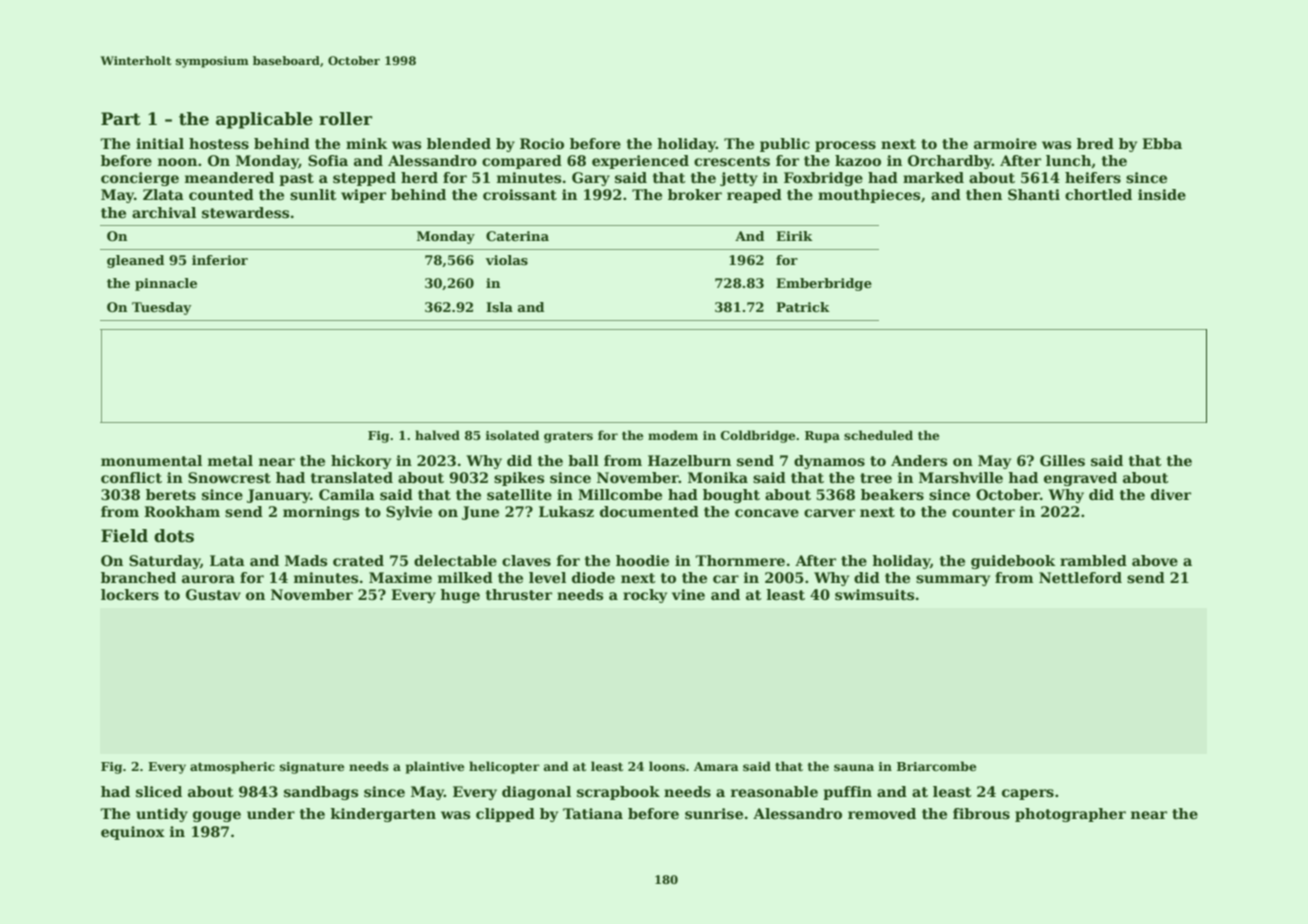 This page has width=1308, height=924. I want to click on removed, so click(882, 813).
